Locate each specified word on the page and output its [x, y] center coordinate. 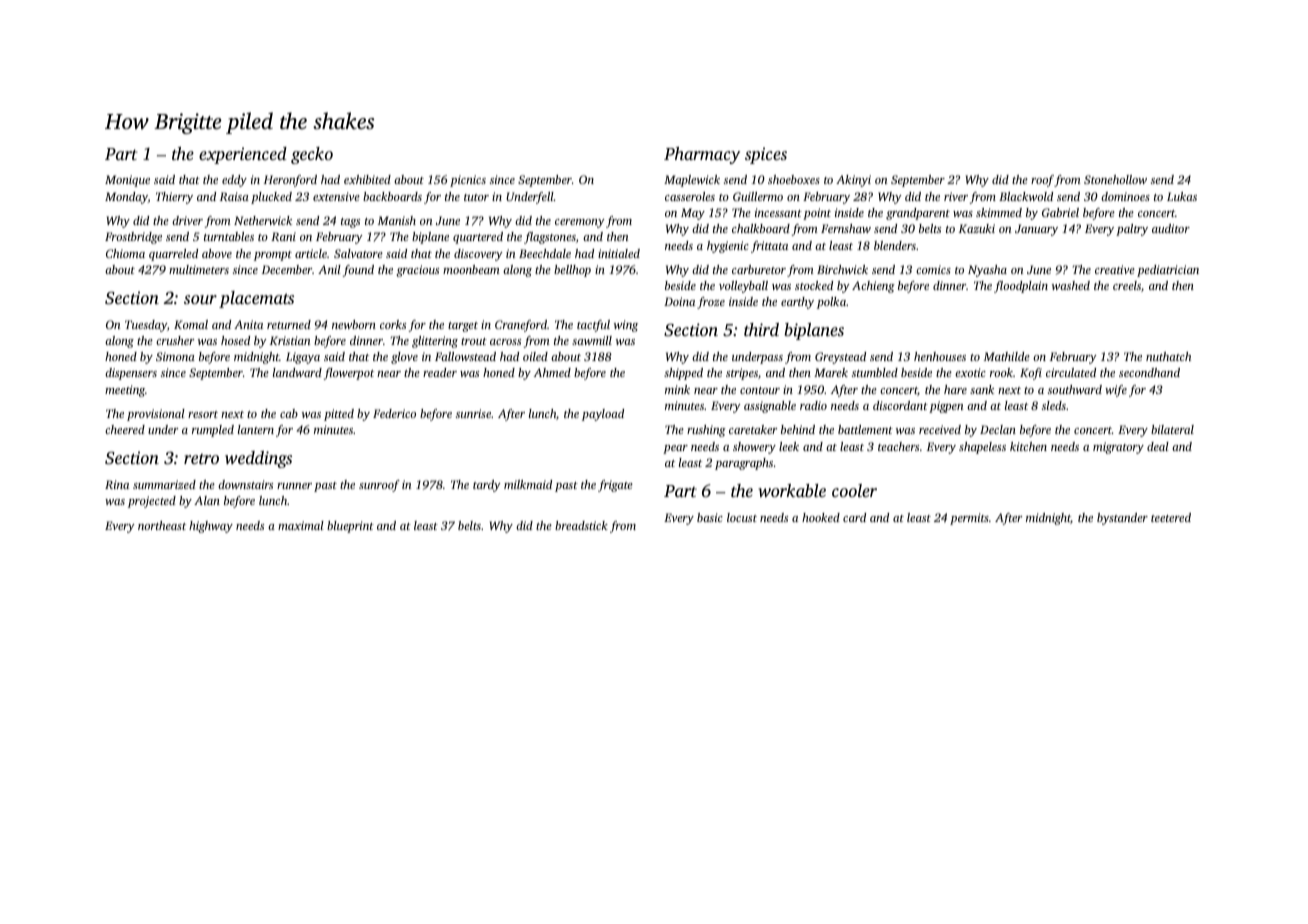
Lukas [1182, 196]
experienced [243, 155]
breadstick [581, 525]
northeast [162, 525]
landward [297, 372]
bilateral [1172, 429]
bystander [1122, 519]
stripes [742, 374]
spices [766, 155]
